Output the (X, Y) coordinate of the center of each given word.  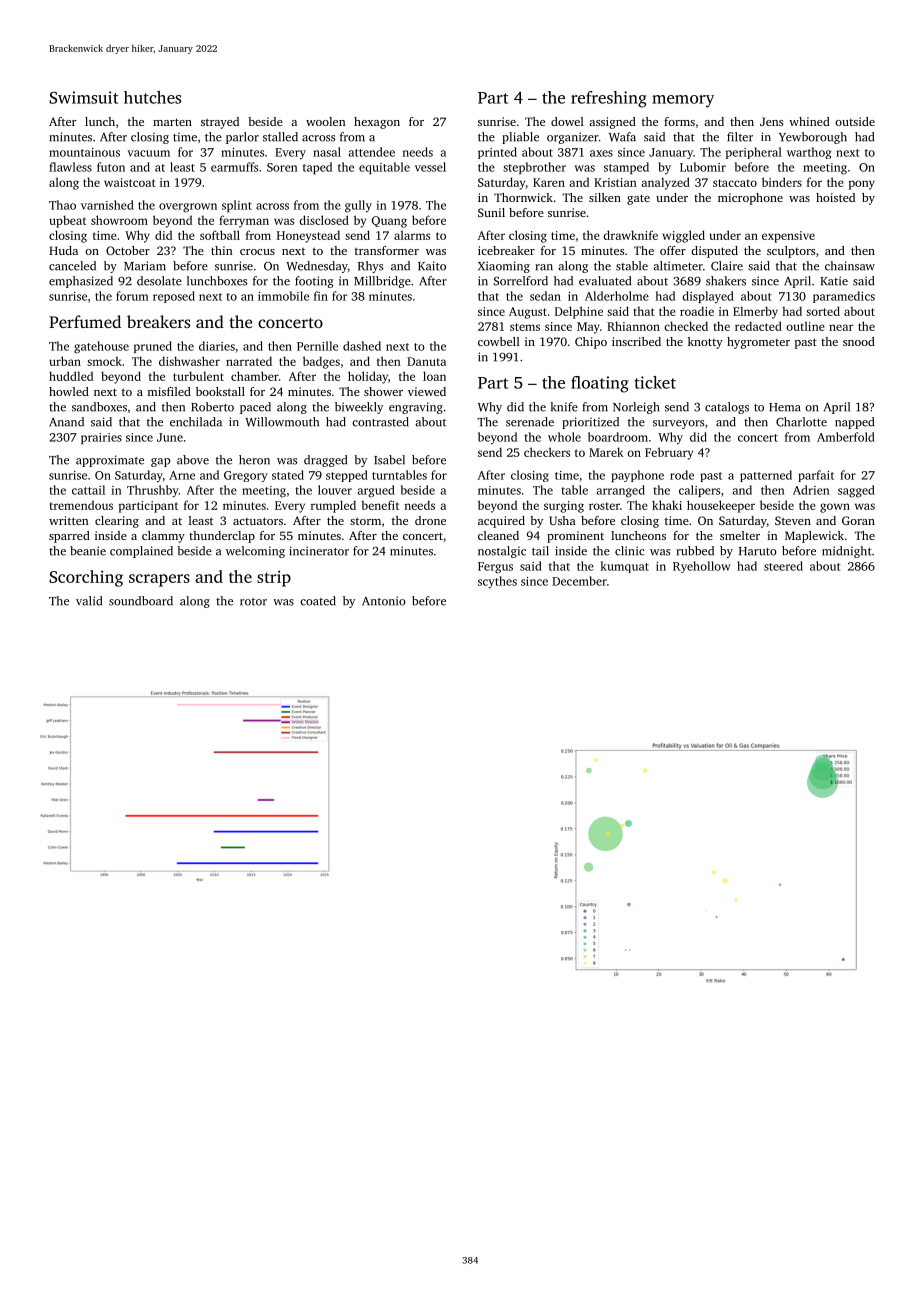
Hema (784, 407)
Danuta (426, 361)
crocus (257, 252)
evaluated (605, 281)
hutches (152, 97)
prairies (101, 438)
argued (376, 491)
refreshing (609, 99)
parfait (816, 476)
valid (89, 601)
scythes (497, 582)
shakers (726, 281)
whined (809, 121)
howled (69, 391)
